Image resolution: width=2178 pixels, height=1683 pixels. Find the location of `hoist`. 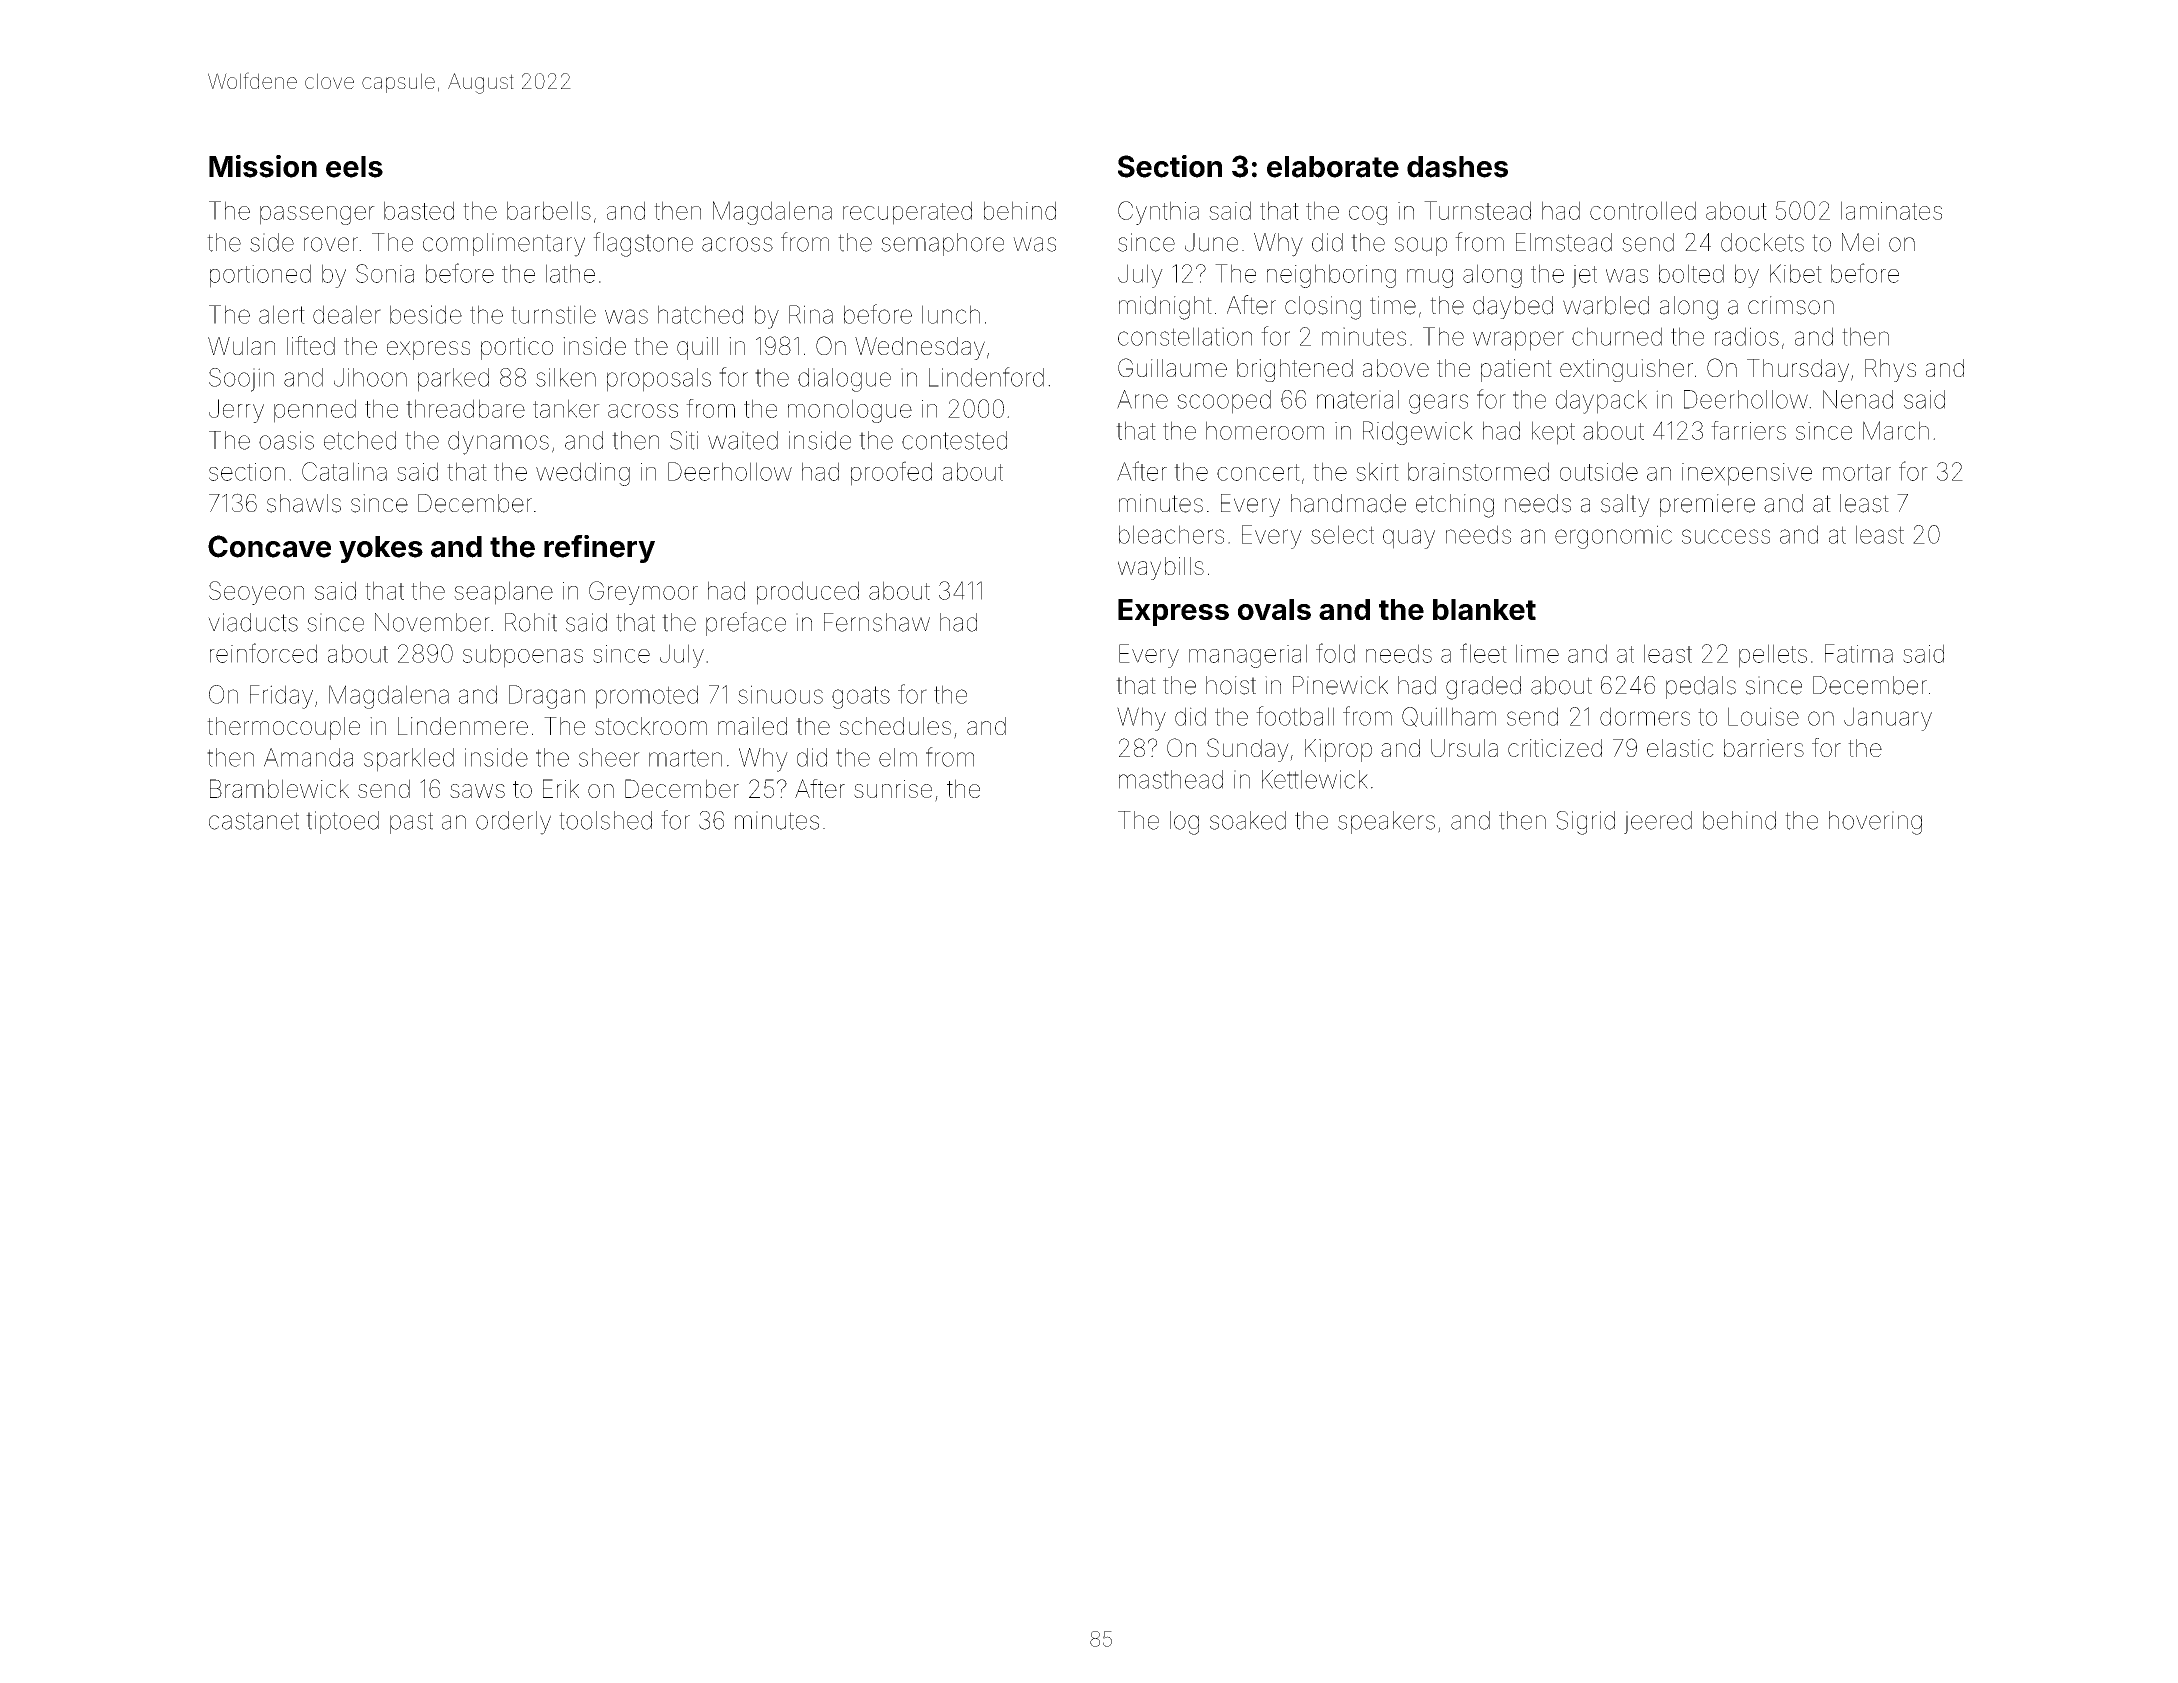

hoist is located at coordinates (1231, 685).
